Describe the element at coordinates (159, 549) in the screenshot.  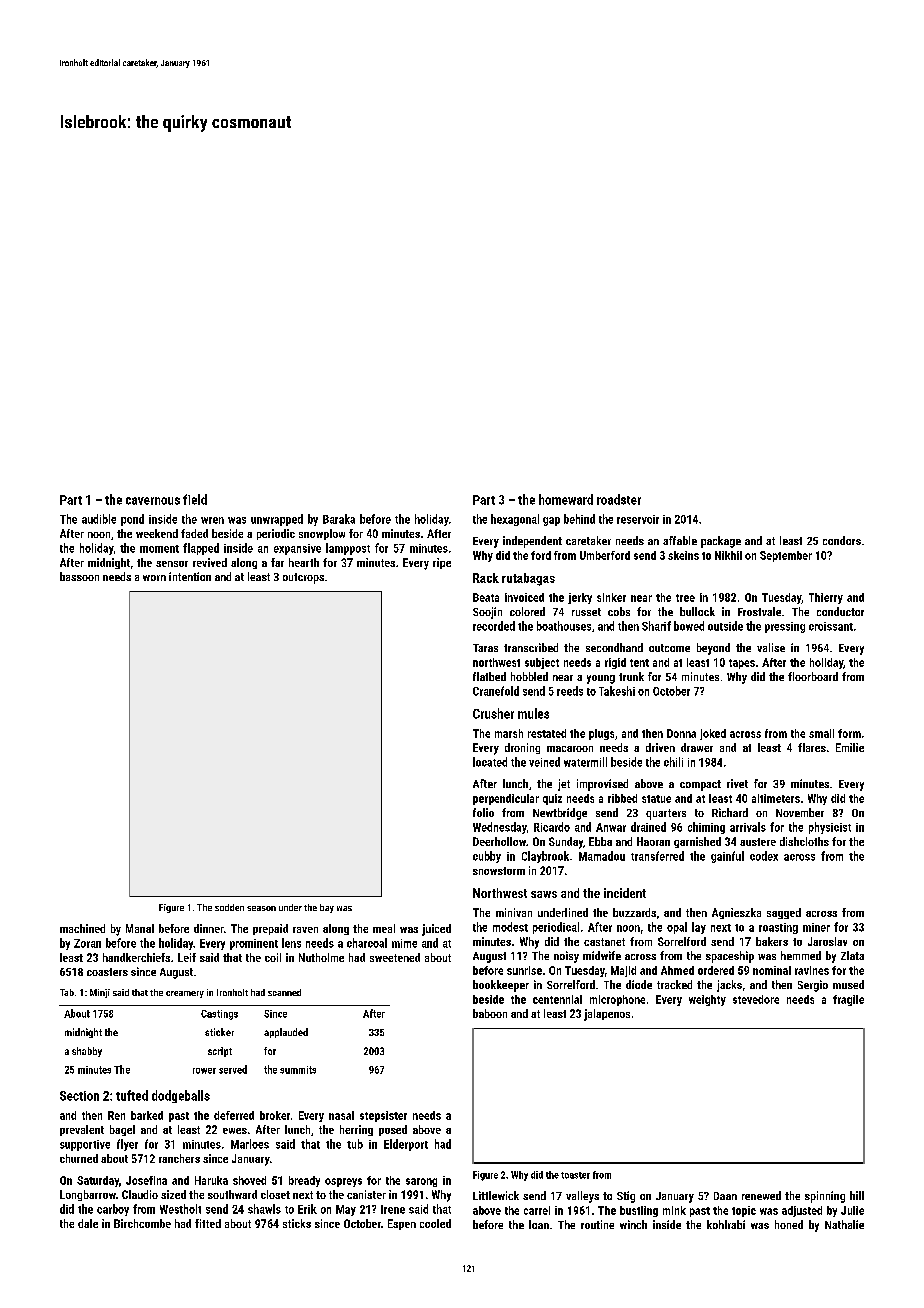
I see `moment` at that location.
